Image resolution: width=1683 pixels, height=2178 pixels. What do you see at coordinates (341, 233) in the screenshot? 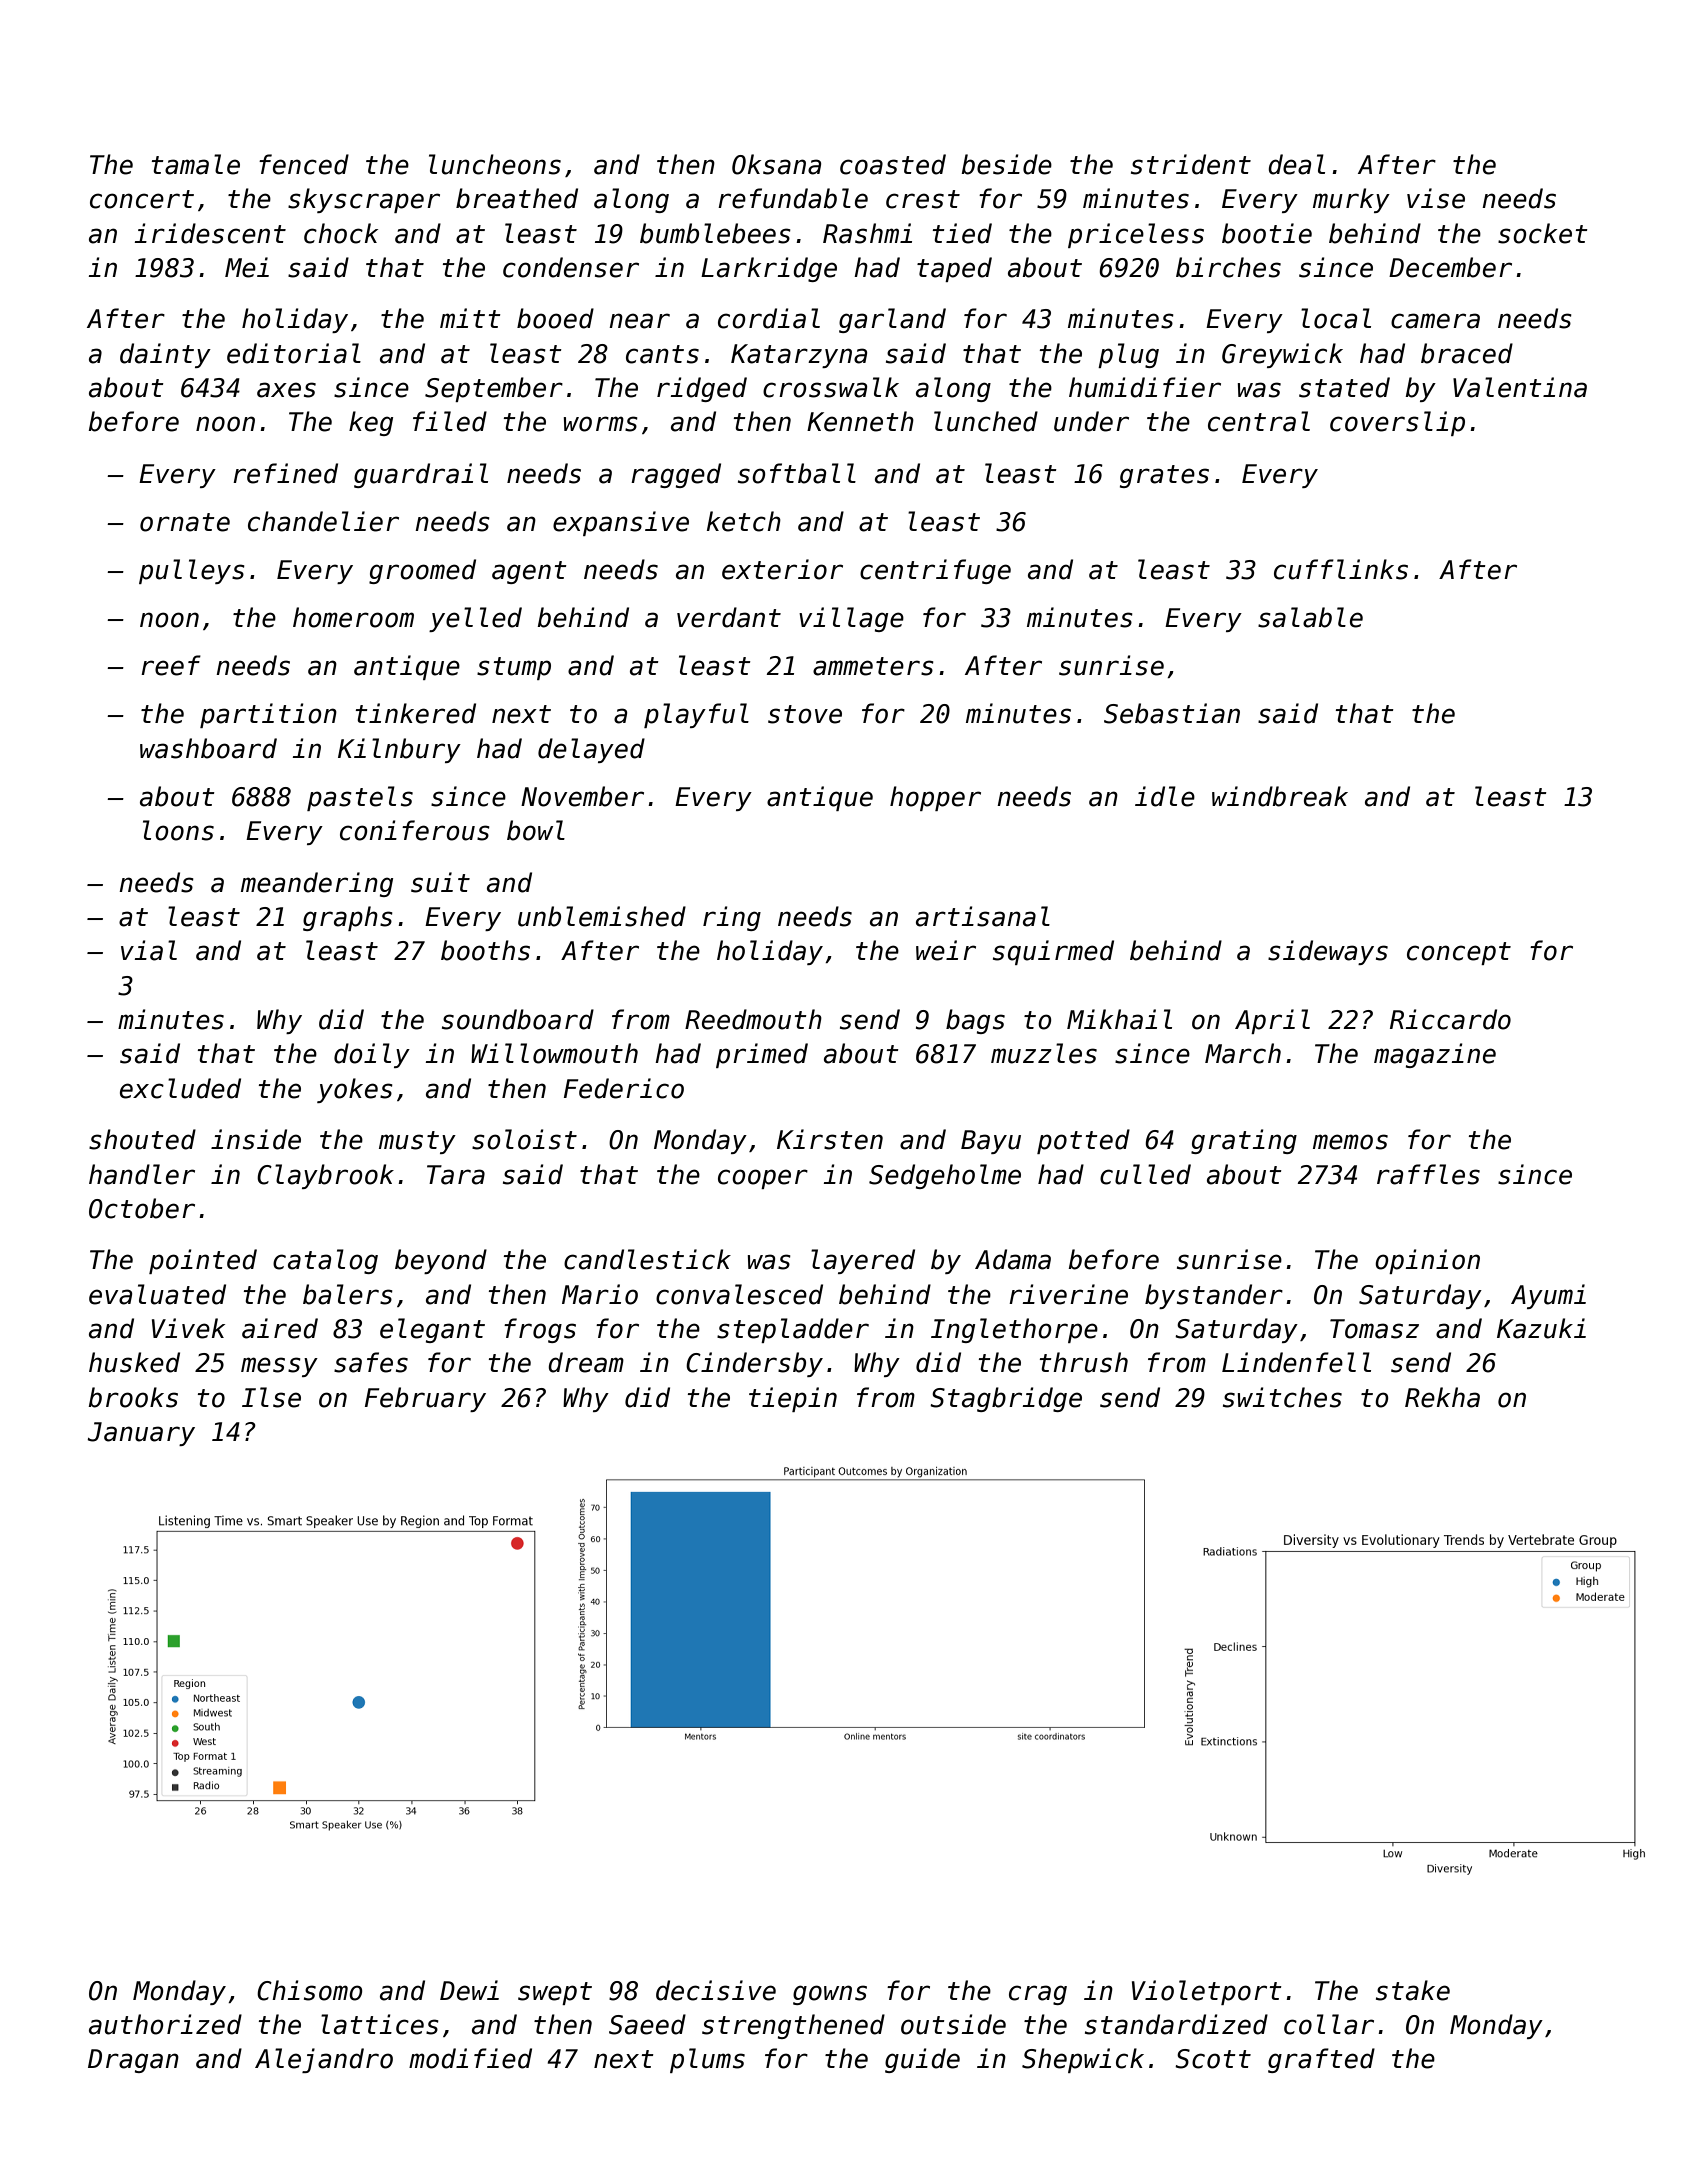
I see `chock` at bounding box center [341, 233].
